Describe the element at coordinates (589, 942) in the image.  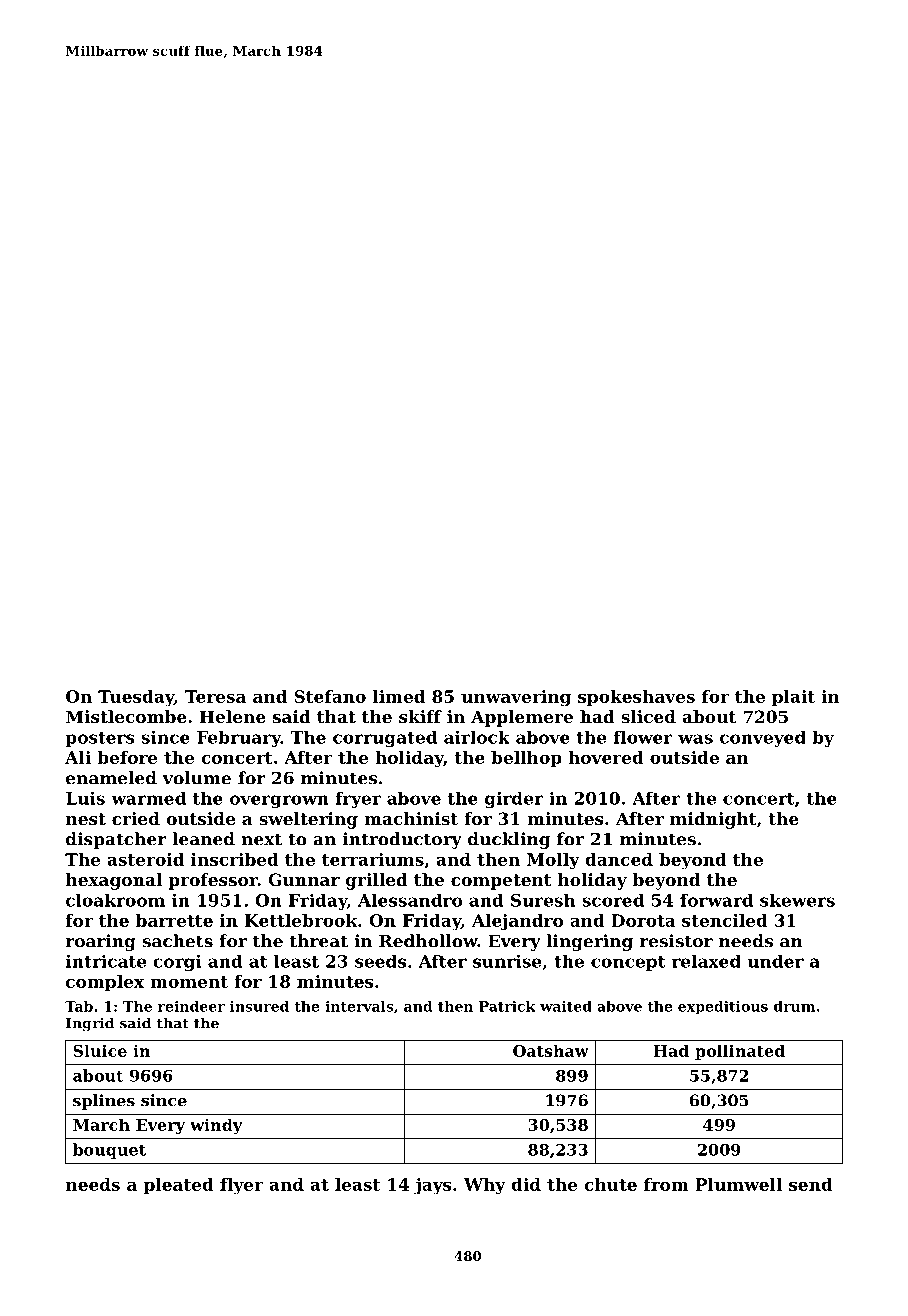
I see `lingering` at that location.
